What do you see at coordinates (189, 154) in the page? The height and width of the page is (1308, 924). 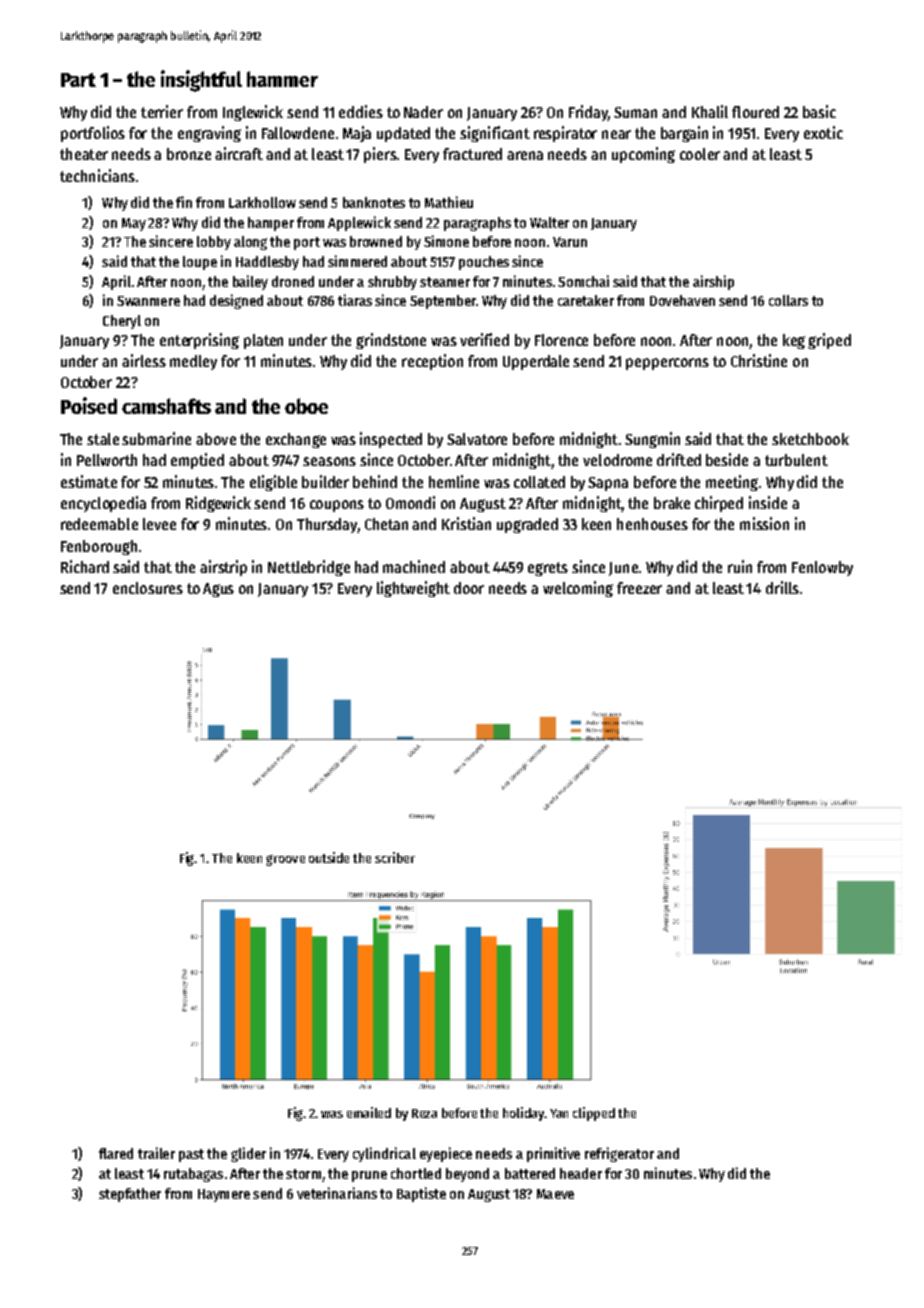 I see `bronze` at bounding box center [189, 154].
